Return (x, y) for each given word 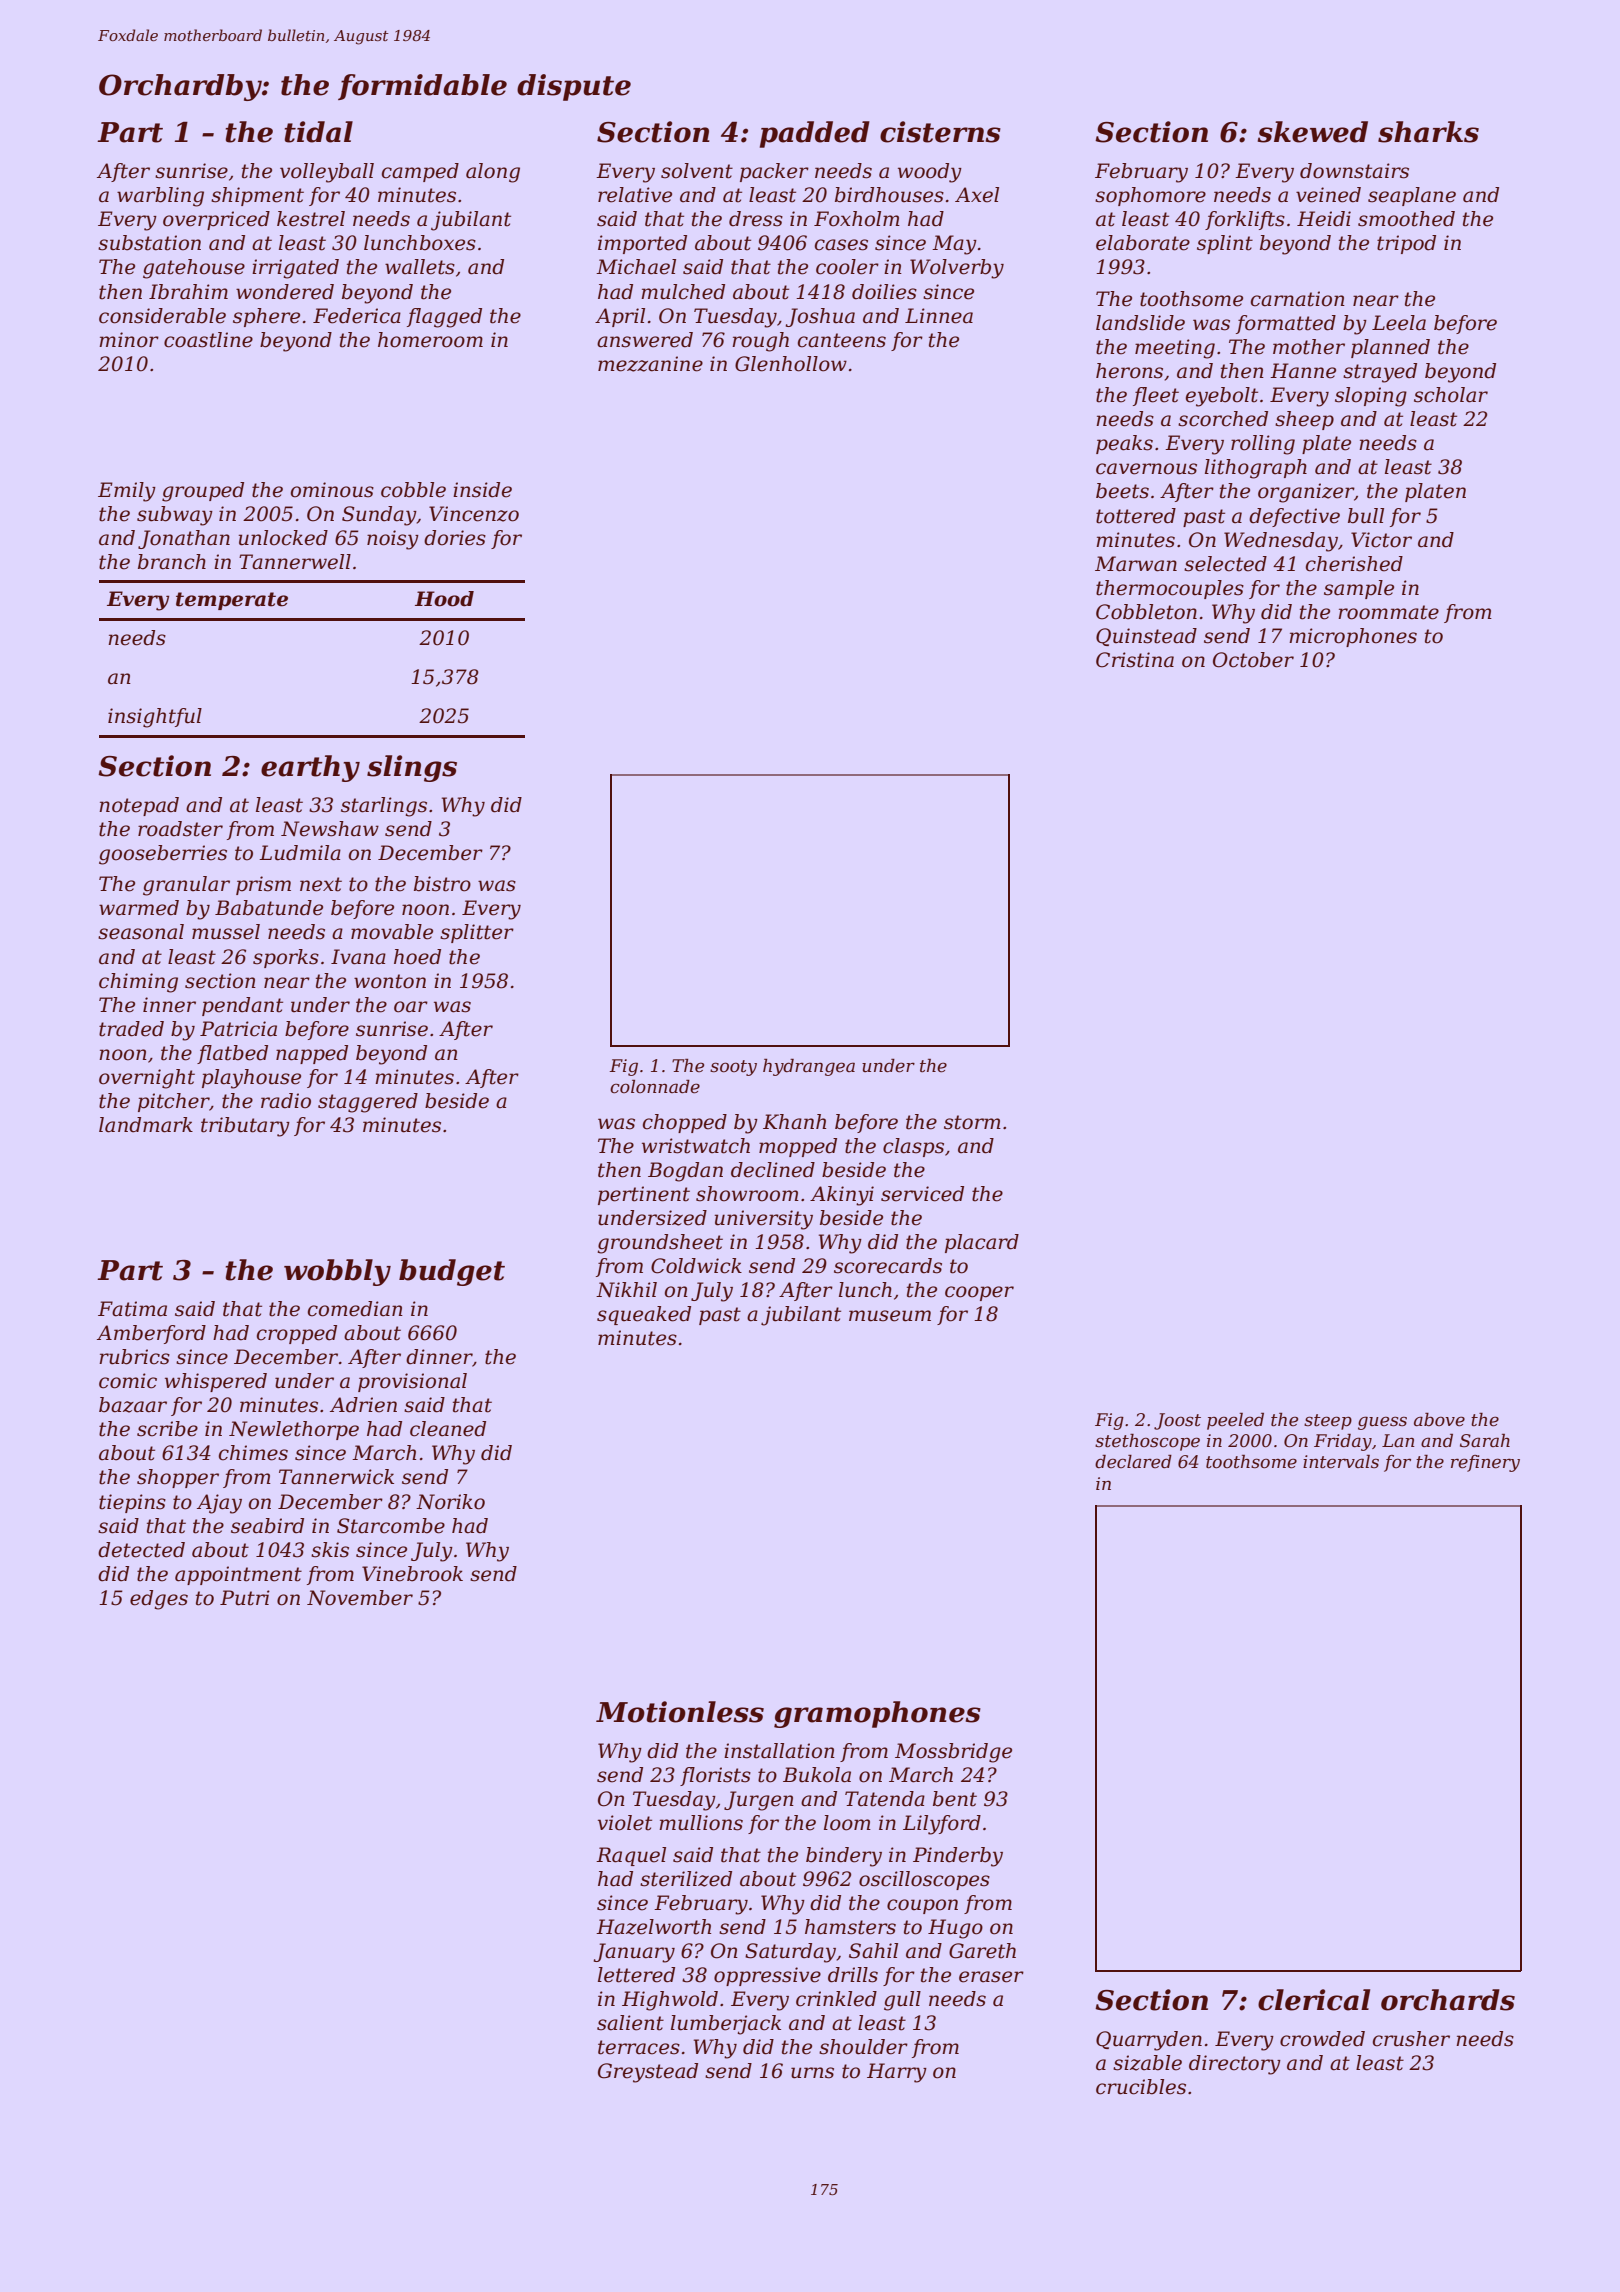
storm (972, 1122)
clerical (1314, 2000)
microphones (1353, 637)
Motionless (680, 1712)
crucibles (1141, 2087)
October (1253, 660)
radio (286, 1101)
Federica (357, 316)
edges (159, 1600)
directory (1235, 2065)
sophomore (1150, 196)
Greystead (648, 2073)
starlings (384, 807)
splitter (477, 933)
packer (774, 172)
